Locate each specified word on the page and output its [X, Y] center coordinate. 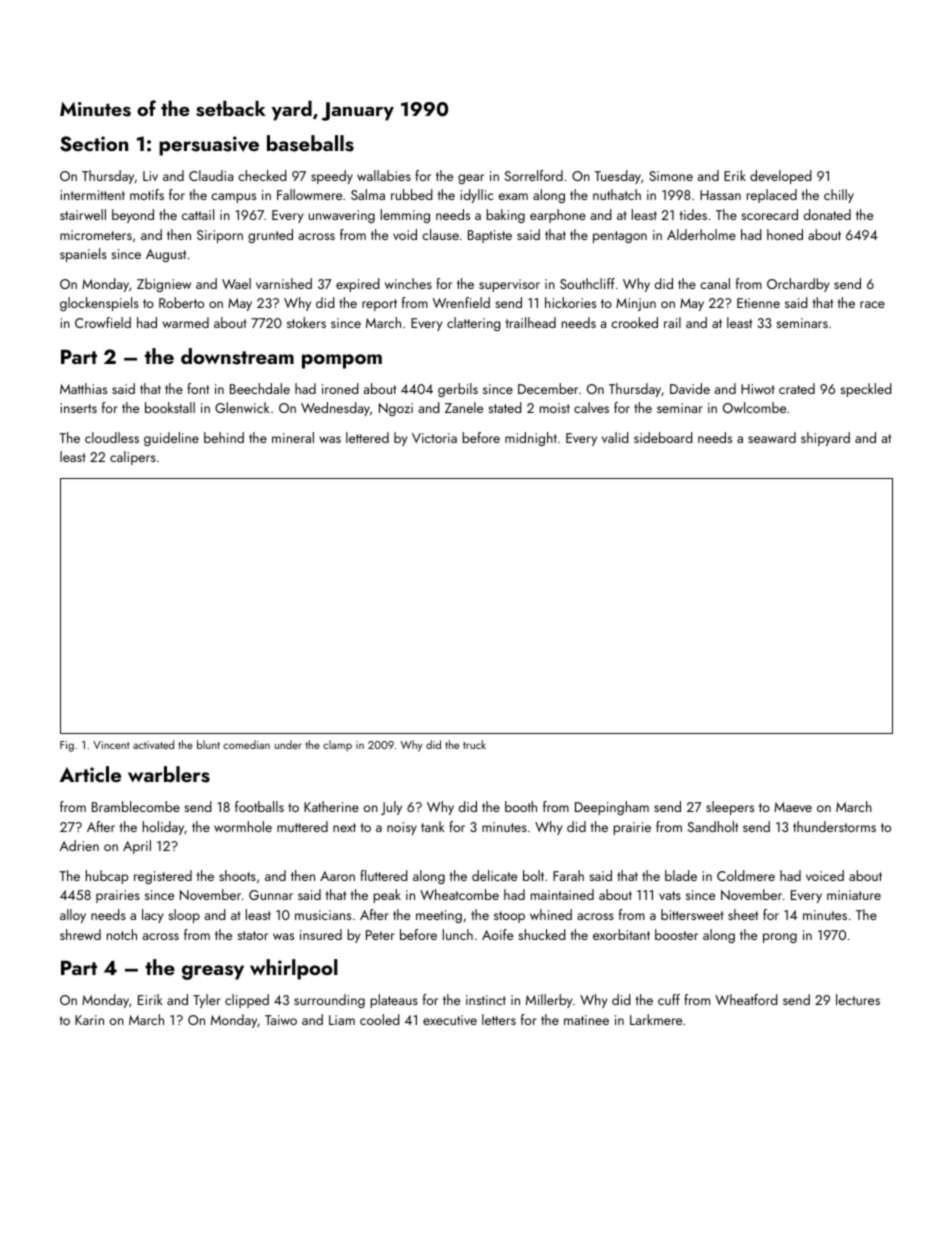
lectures [858, 999]
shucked [542, 934]
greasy [213, 972]
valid [615, 437]
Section [94, 144]
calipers [133, 458]
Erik [735, 175]
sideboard [663, 437]
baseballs [310, 143]
